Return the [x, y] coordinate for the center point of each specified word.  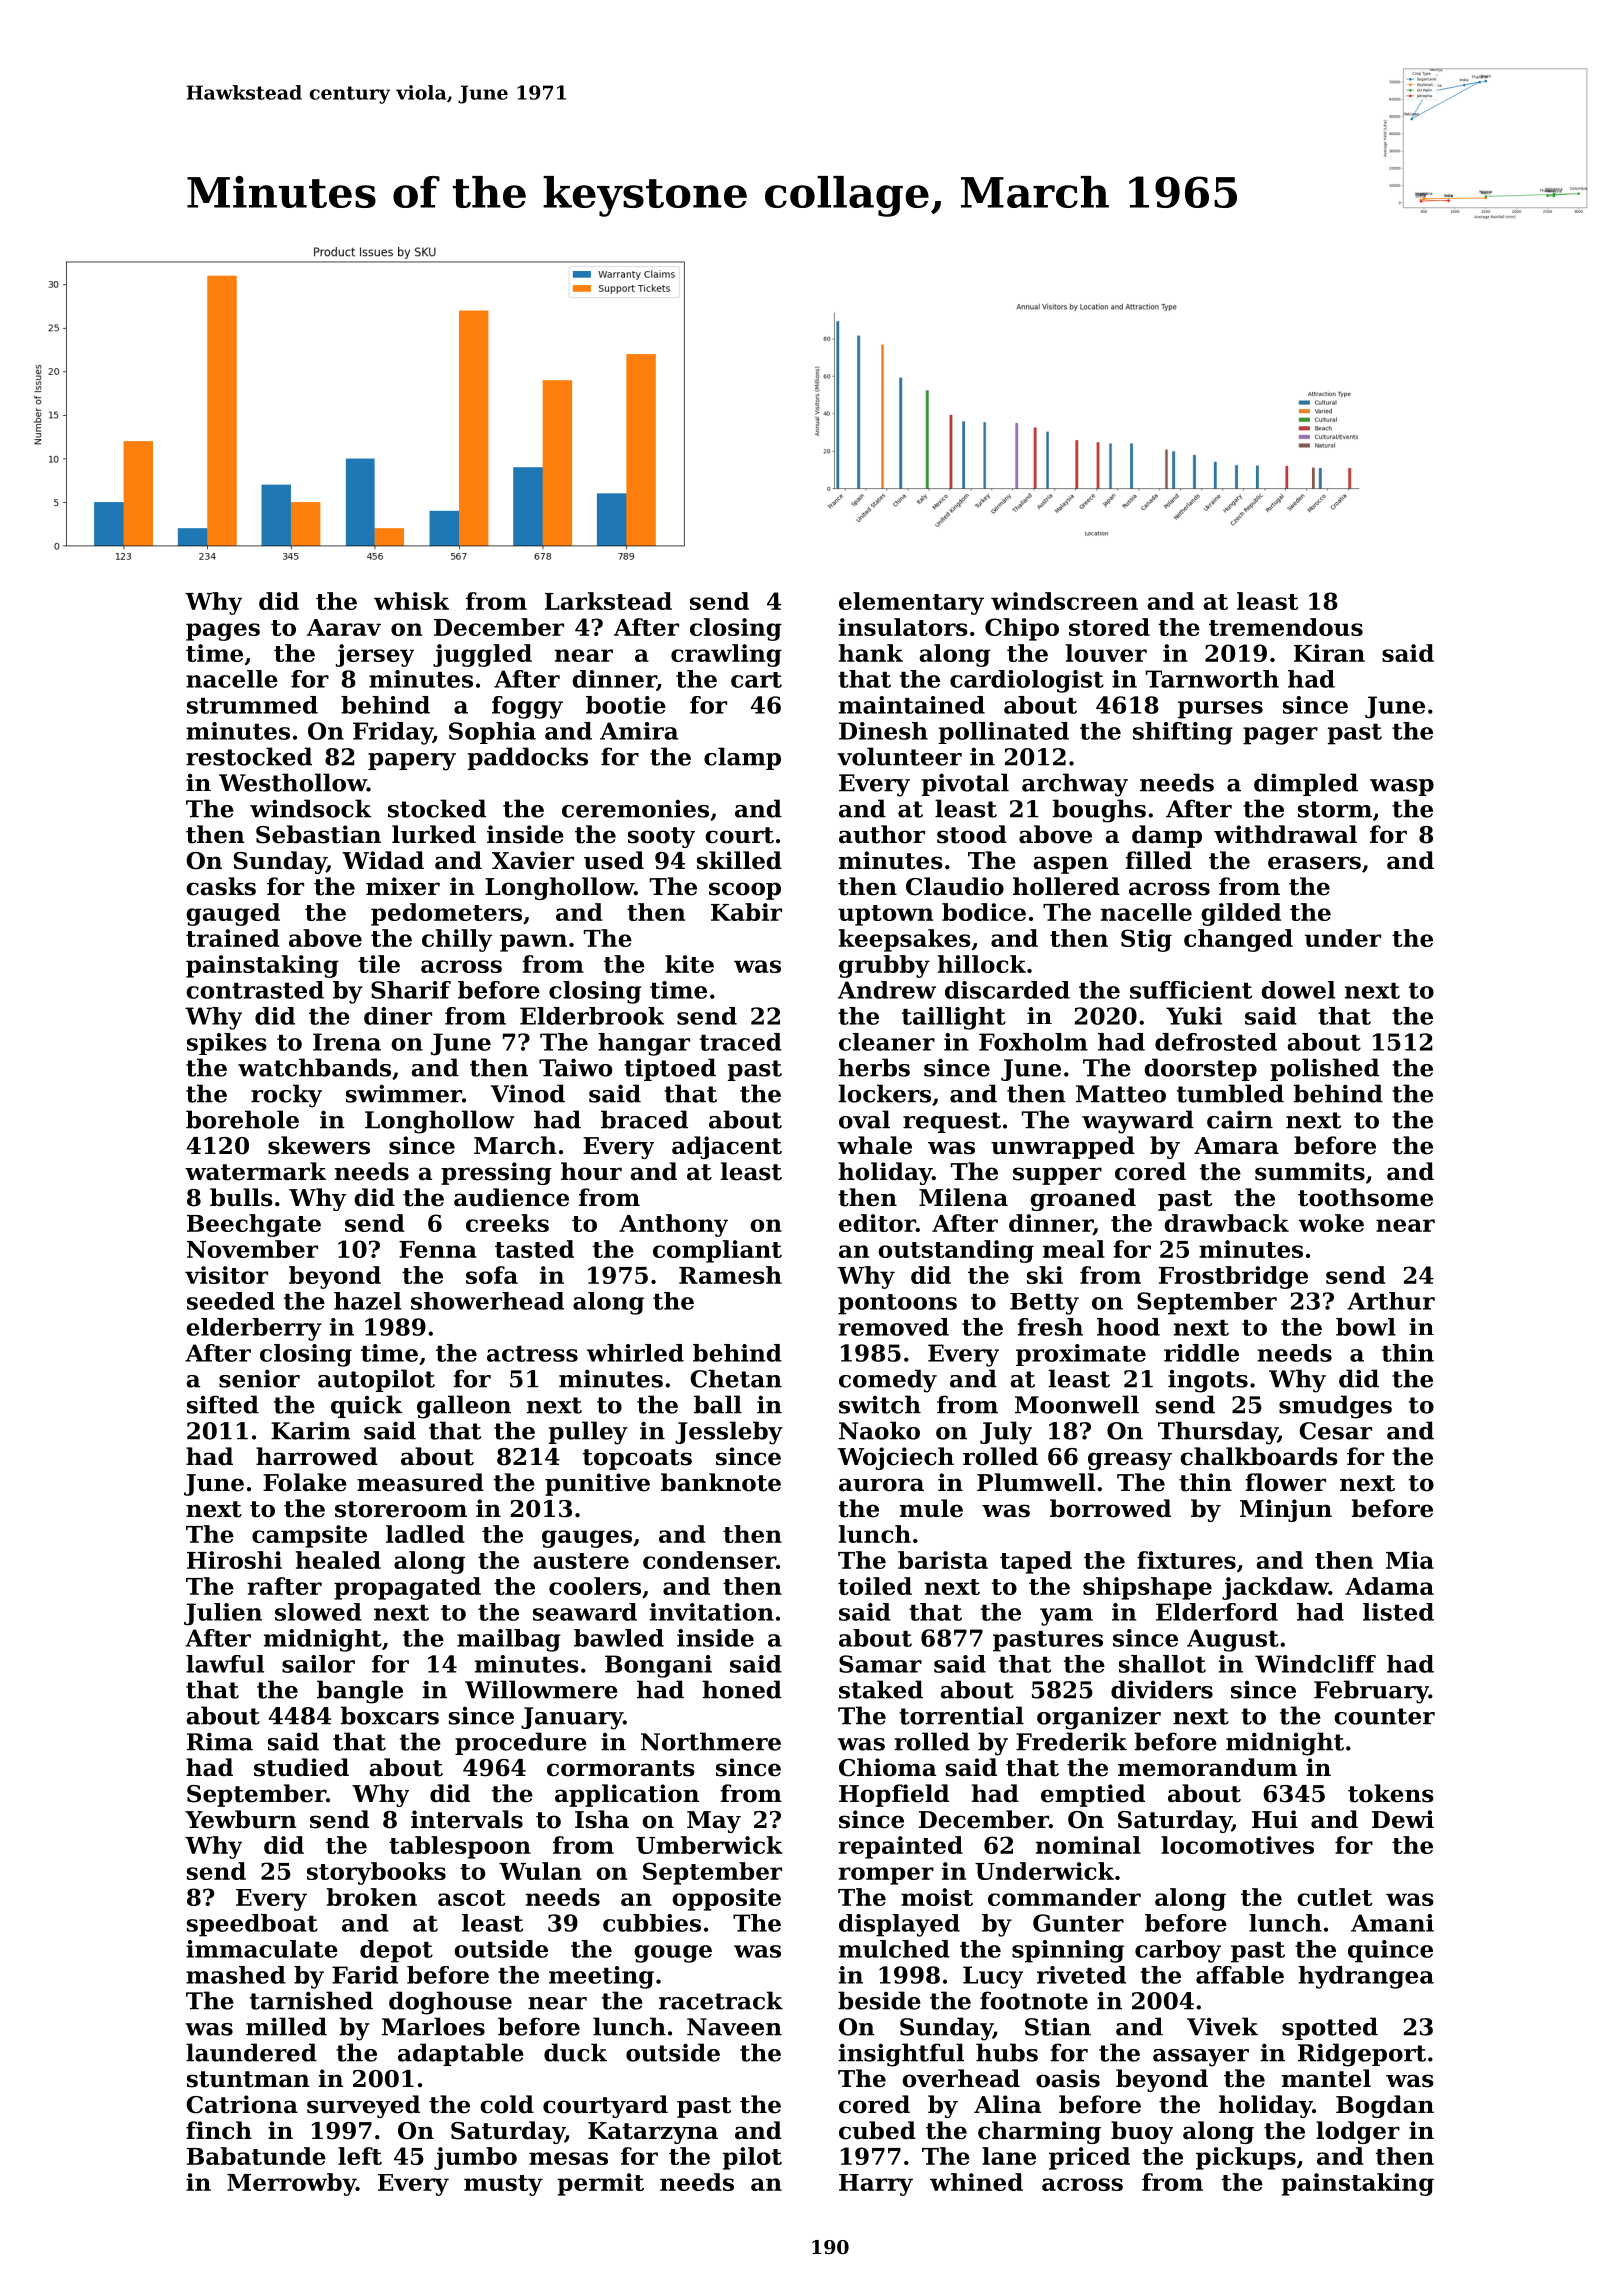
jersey [375, 655]
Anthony [673, 1225]
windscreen [1064, 601]
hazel [367, 1301]
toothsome [1365, 1197]
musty [503, 2185]
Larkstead [608, 601]
